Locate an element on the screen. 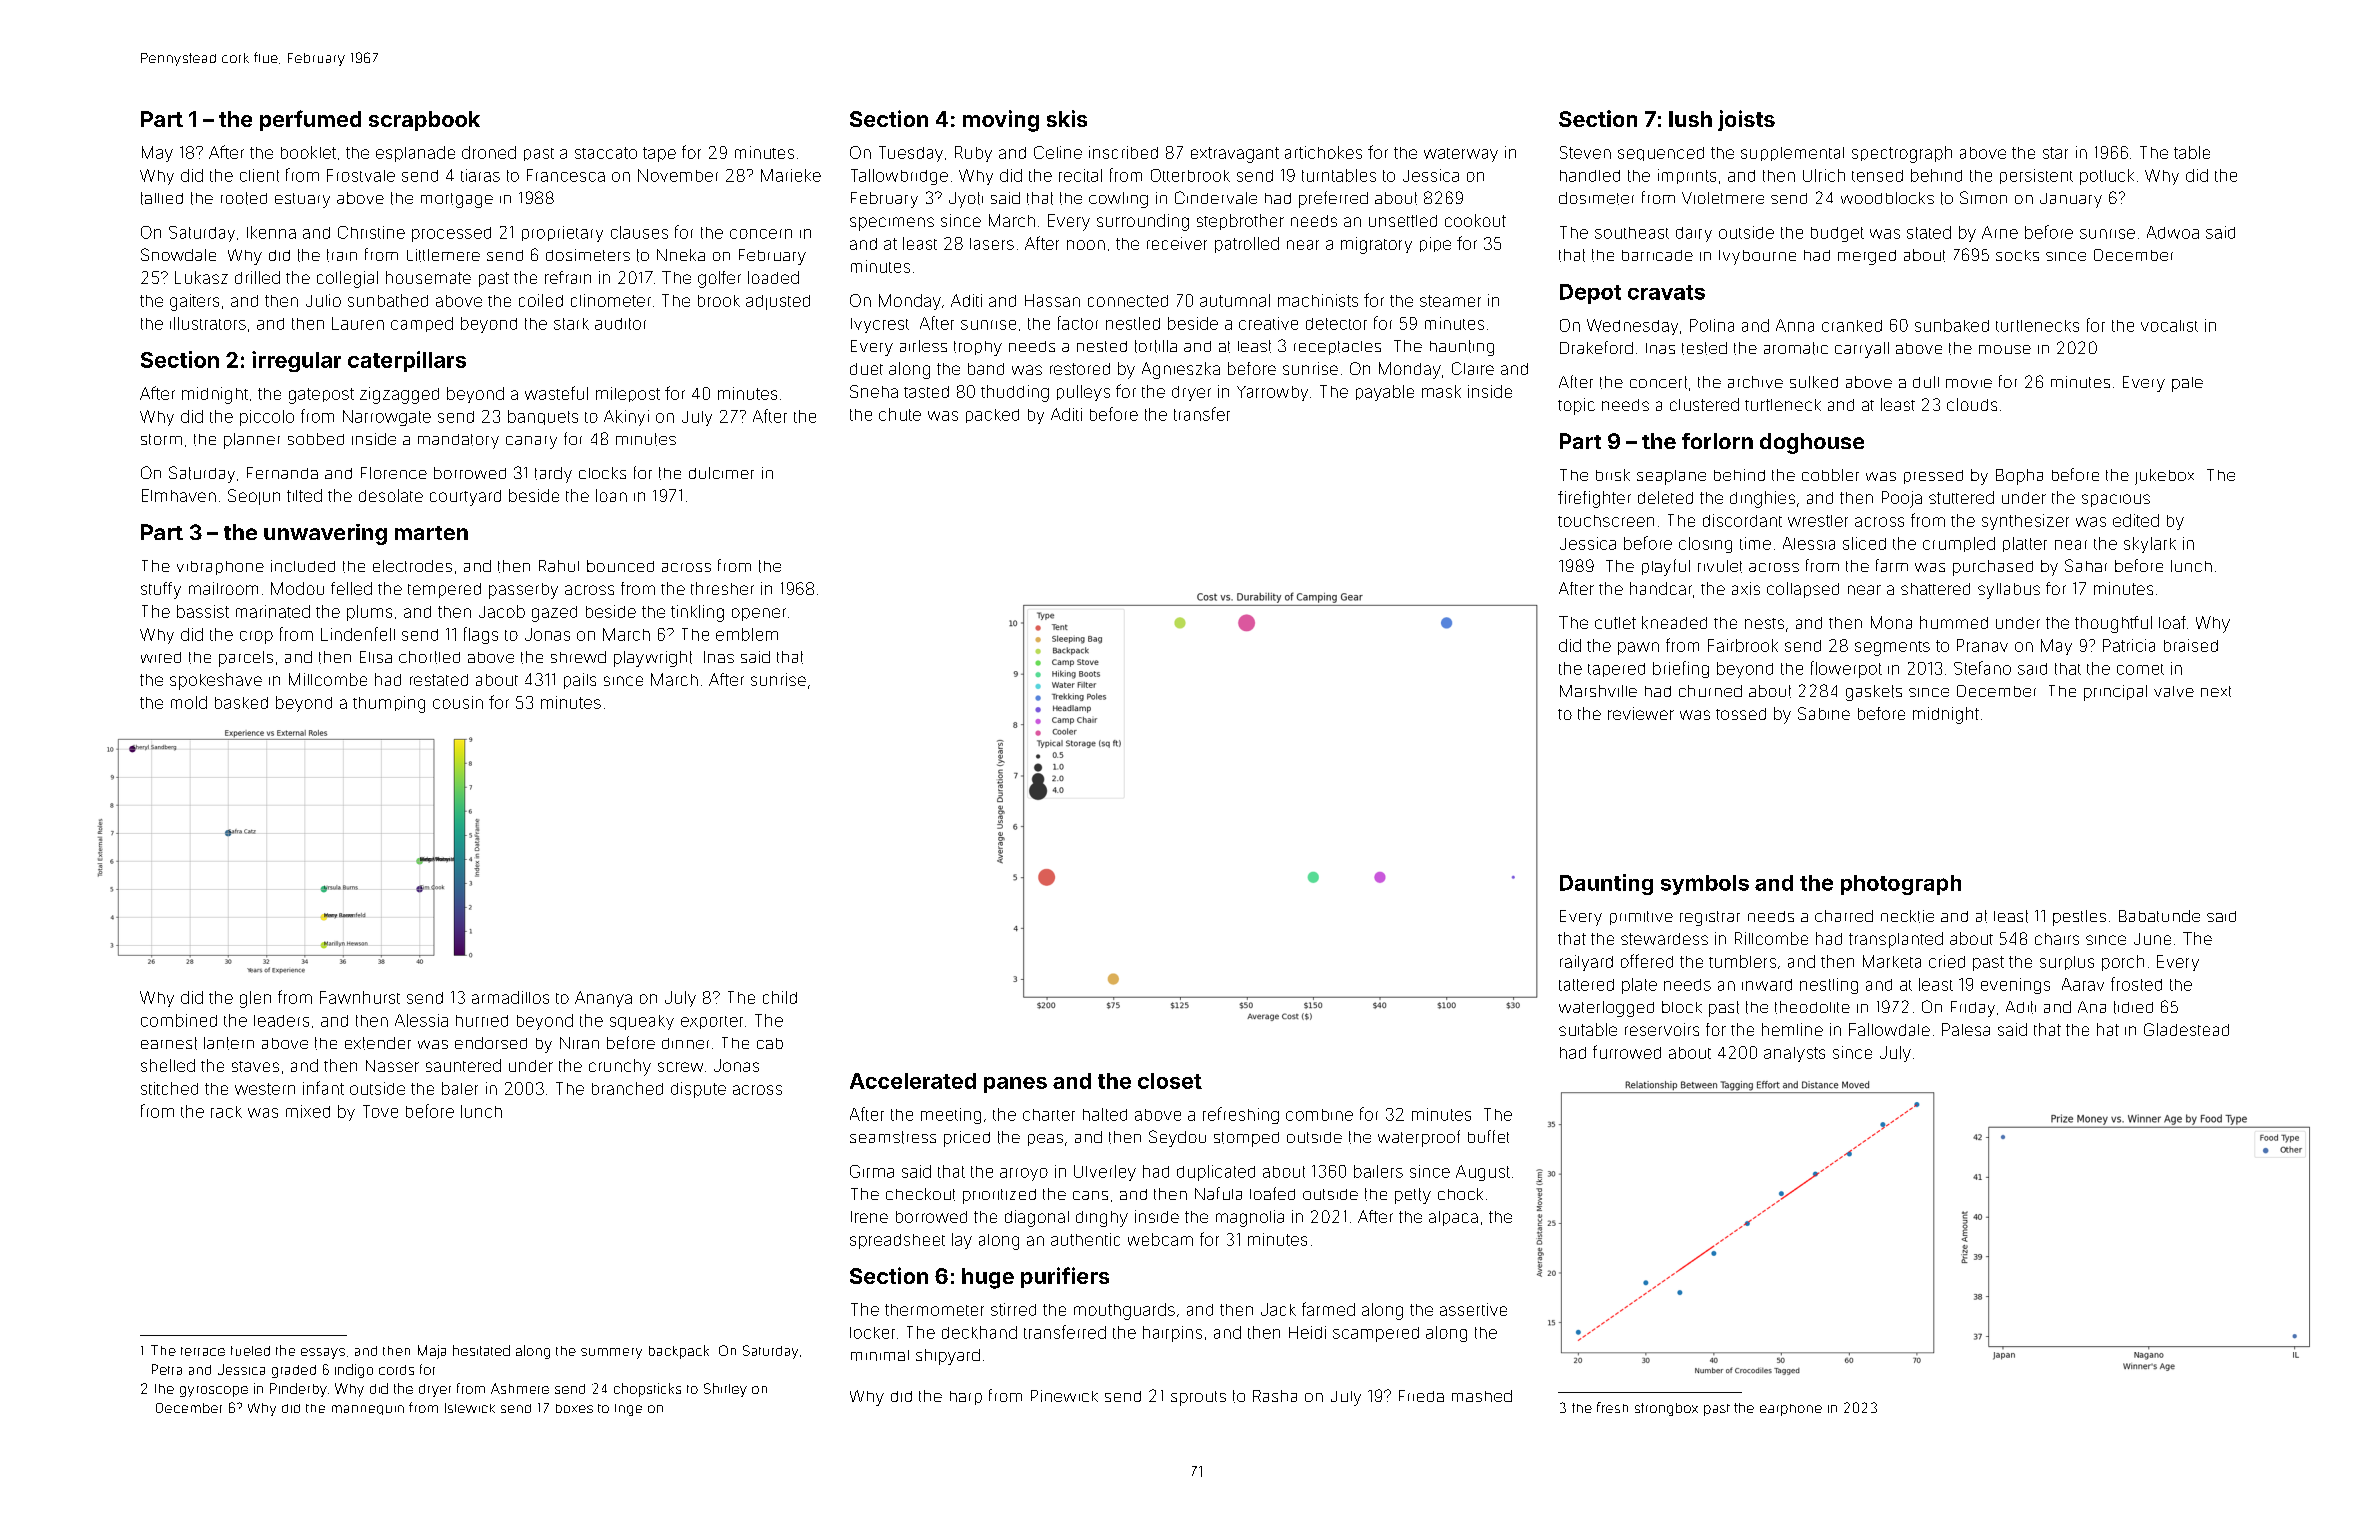 The image size is (2380, 1540). baler is located at coordinates (460, 1088).
